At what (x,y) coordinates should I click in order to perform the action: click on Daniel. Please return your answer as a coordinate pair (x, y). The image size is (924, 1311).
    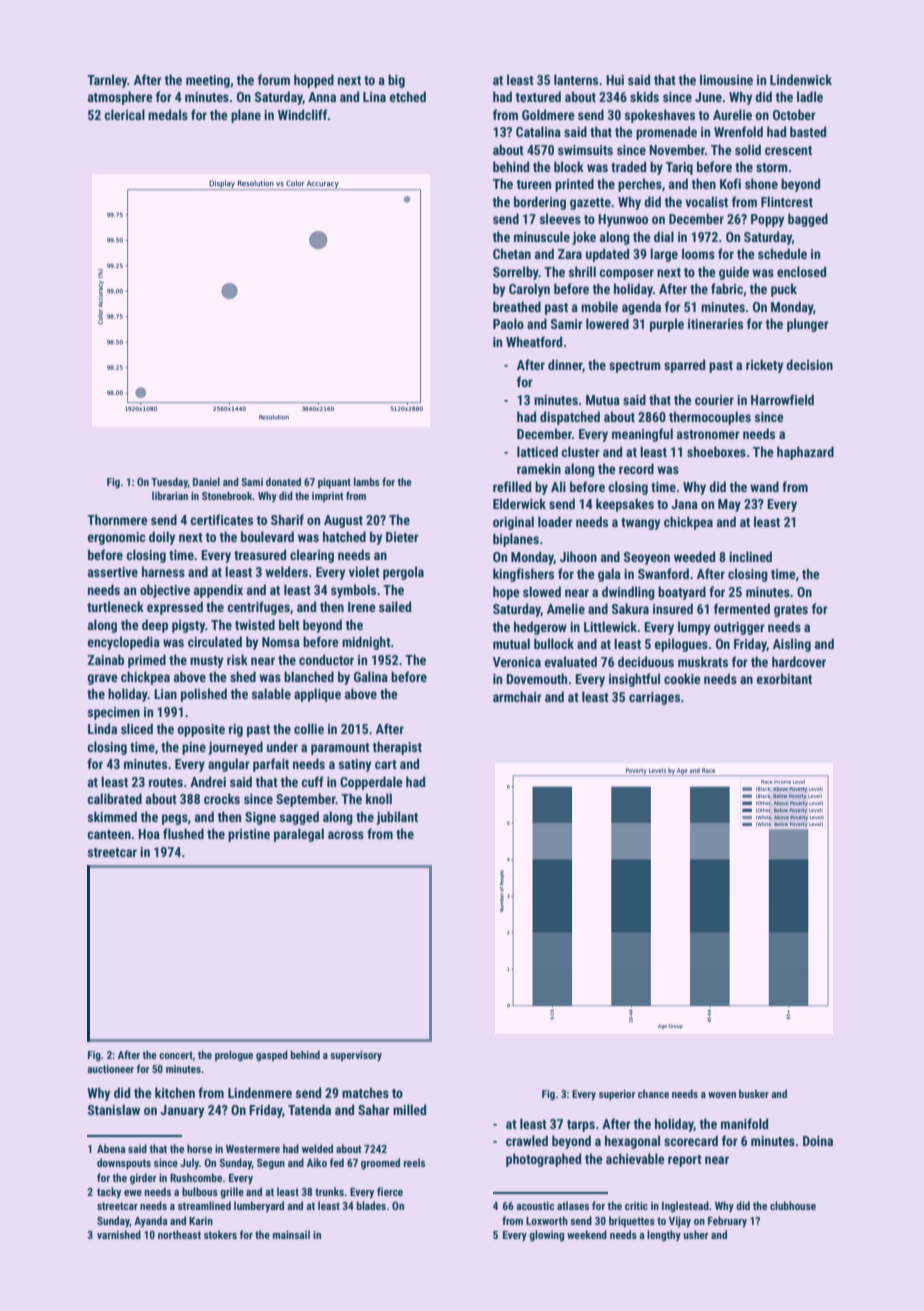
    Looking at the image, I should click on (206, 481).
